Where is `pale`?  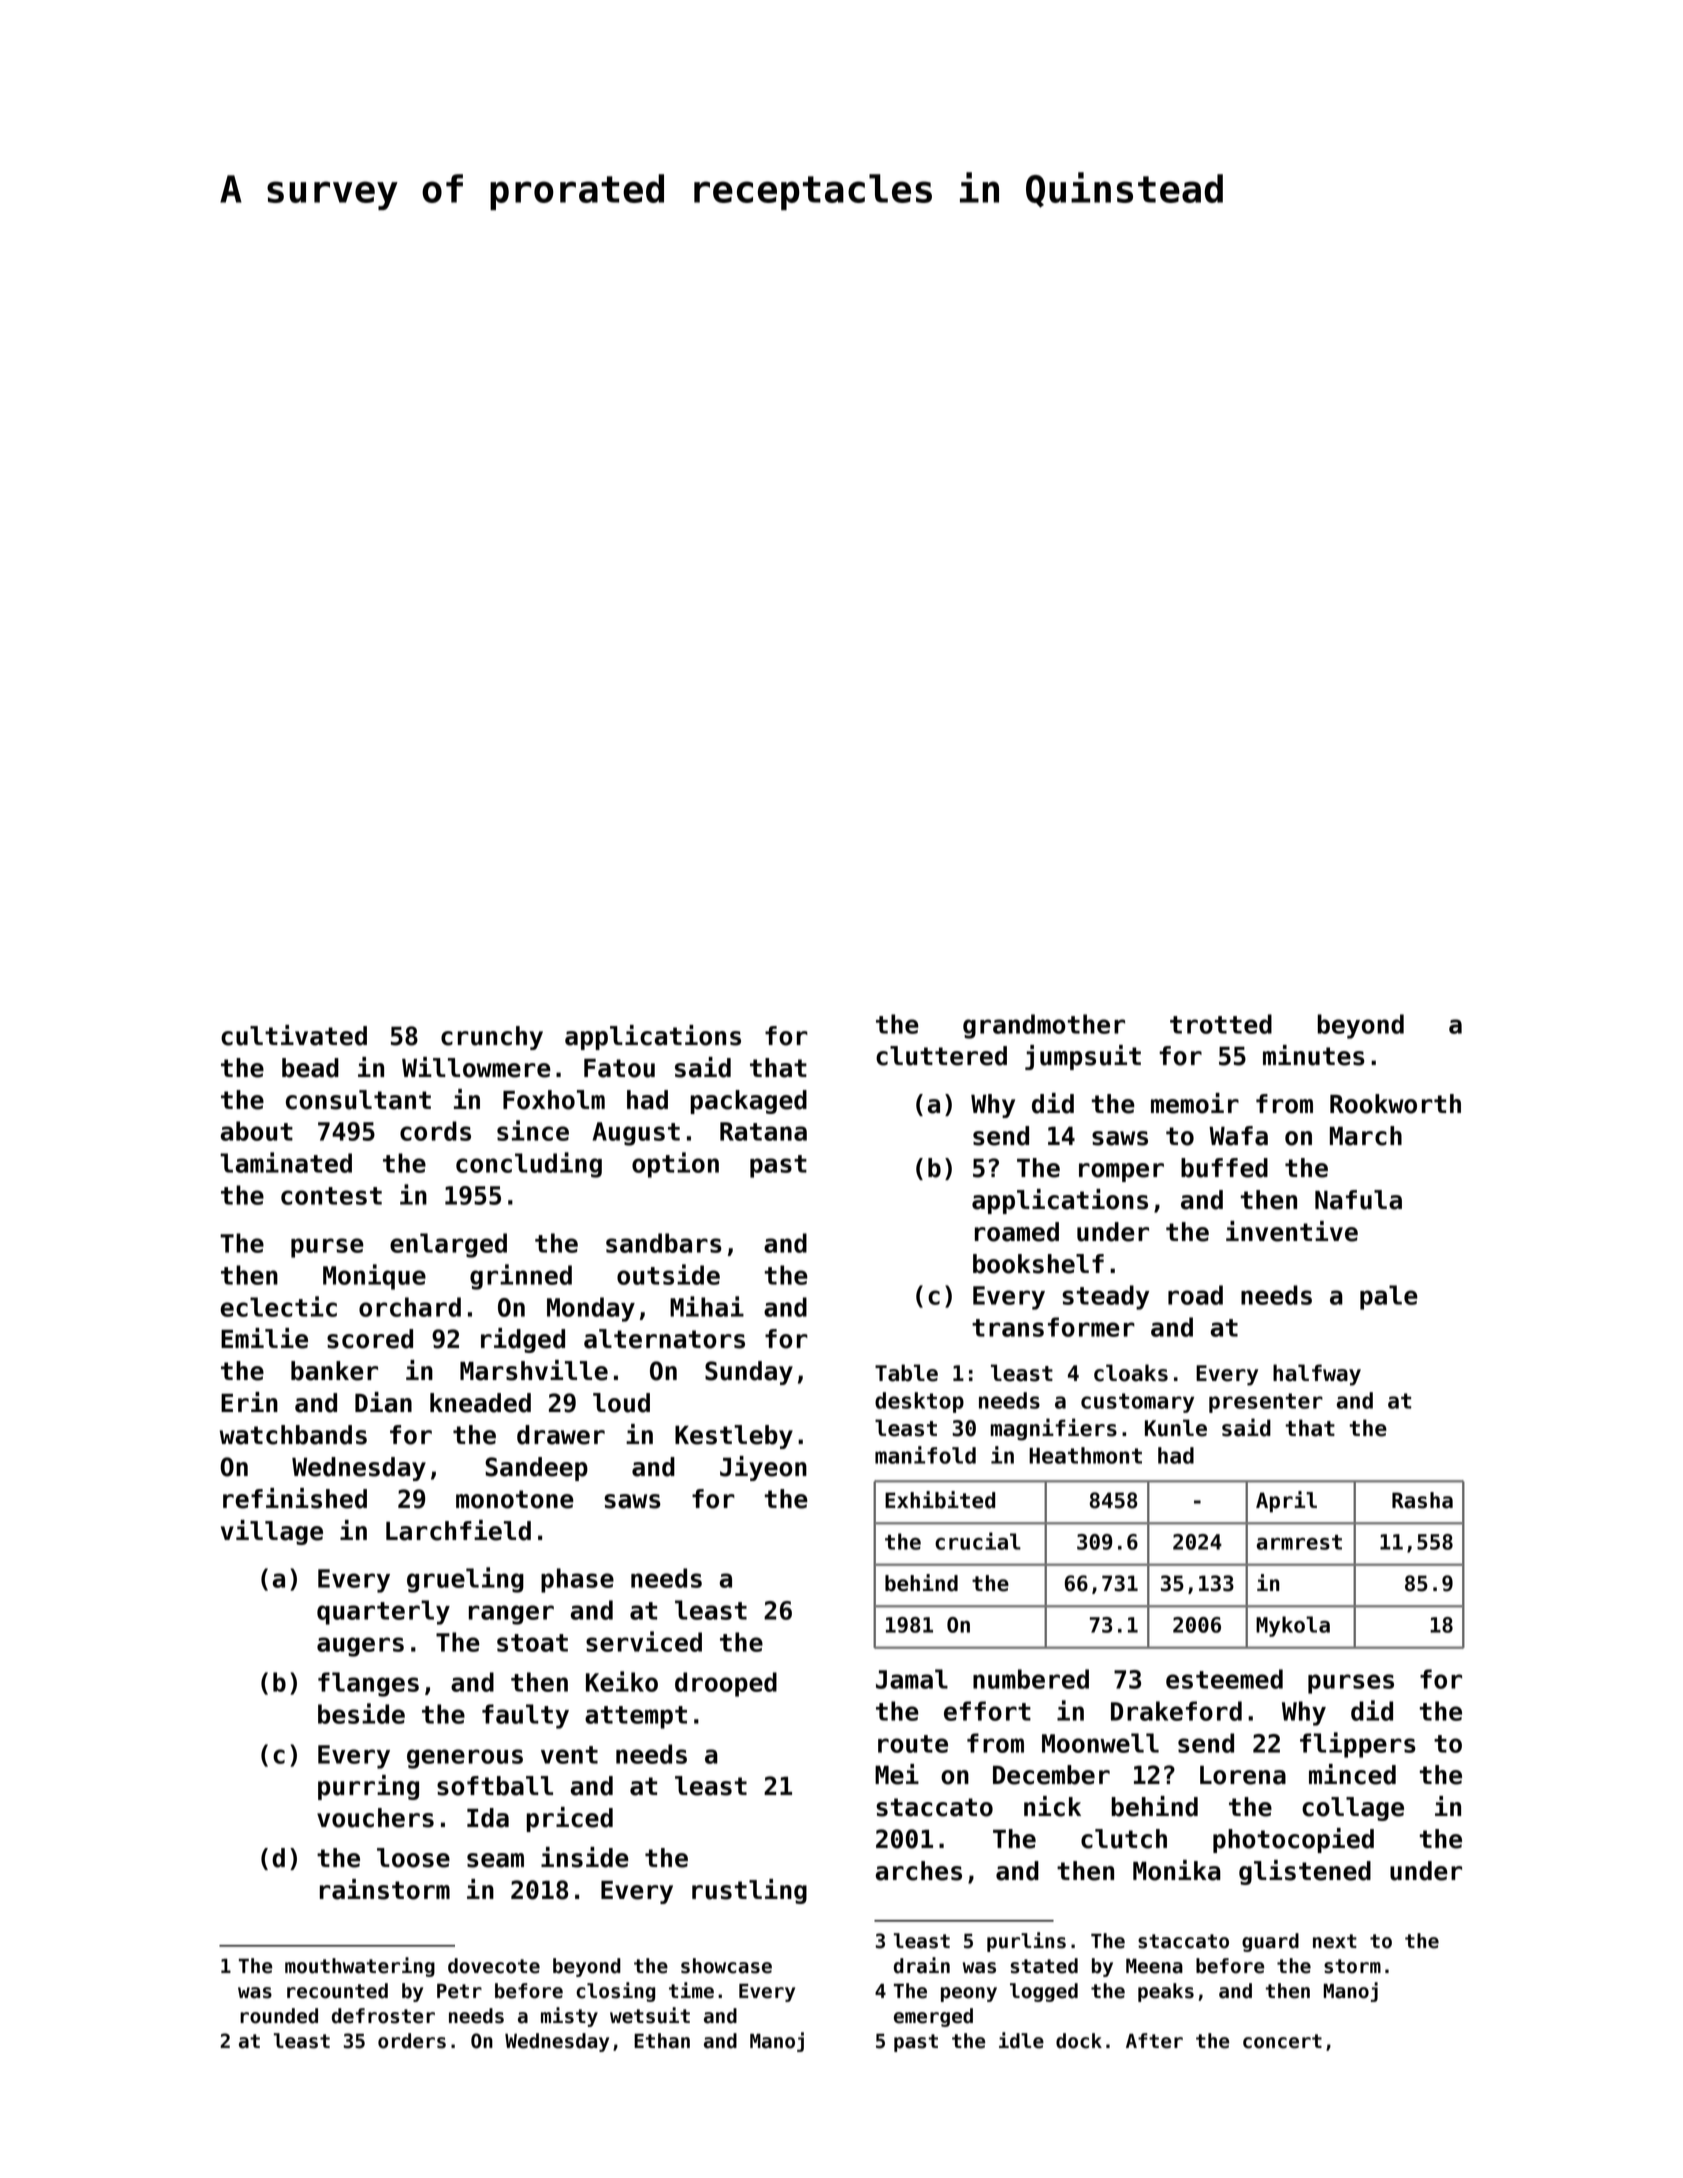
pale is located at coordinates (1389, 1297).
